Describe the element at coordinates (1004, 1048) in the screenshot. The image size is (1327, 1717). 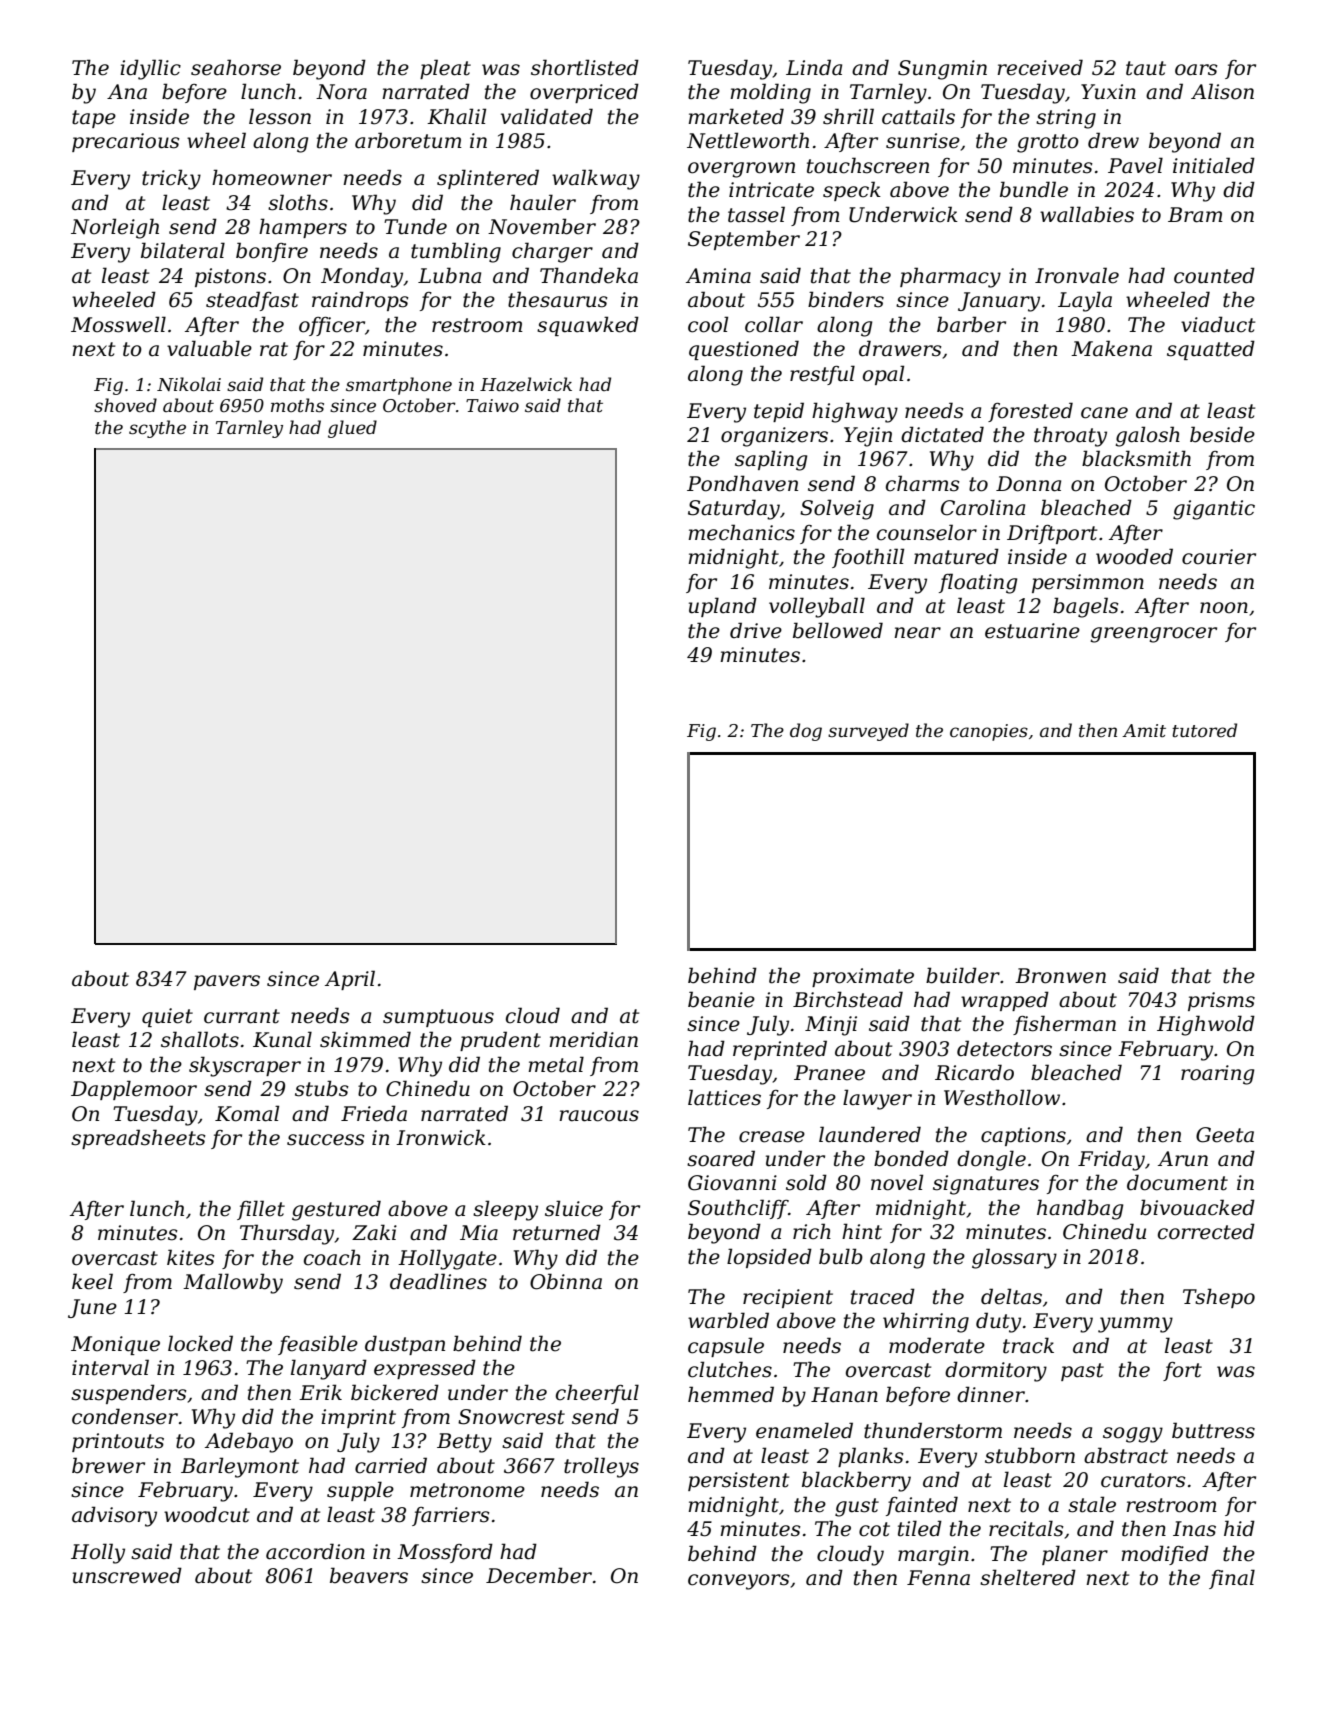
I see `detectors` at that location.
